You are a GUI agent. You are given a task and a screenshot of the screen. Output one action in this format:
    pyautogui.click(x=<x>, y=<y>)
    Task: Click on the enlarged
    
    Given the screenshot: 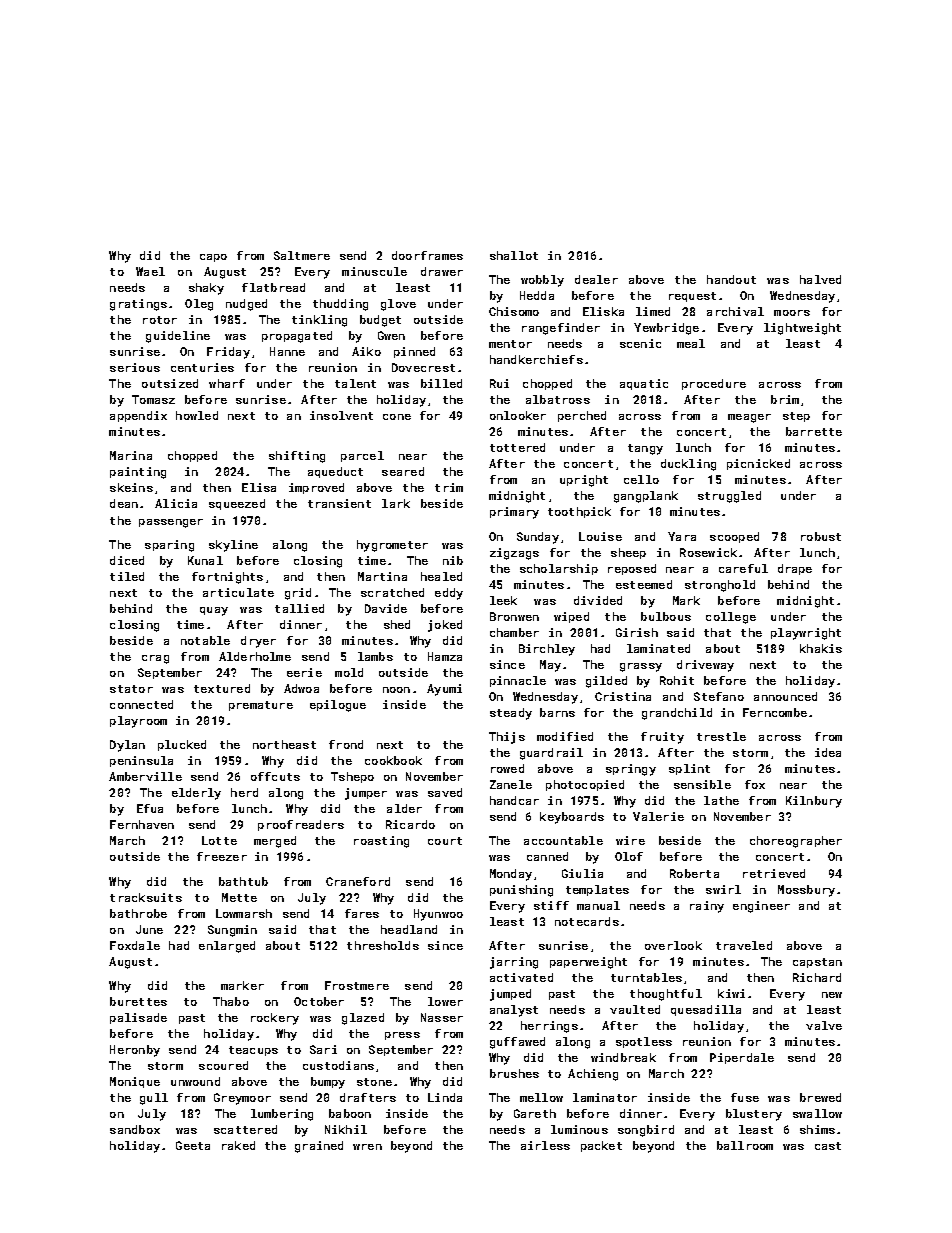 What is the action you would take?
    pyautogui.click(x=227, y=947)
